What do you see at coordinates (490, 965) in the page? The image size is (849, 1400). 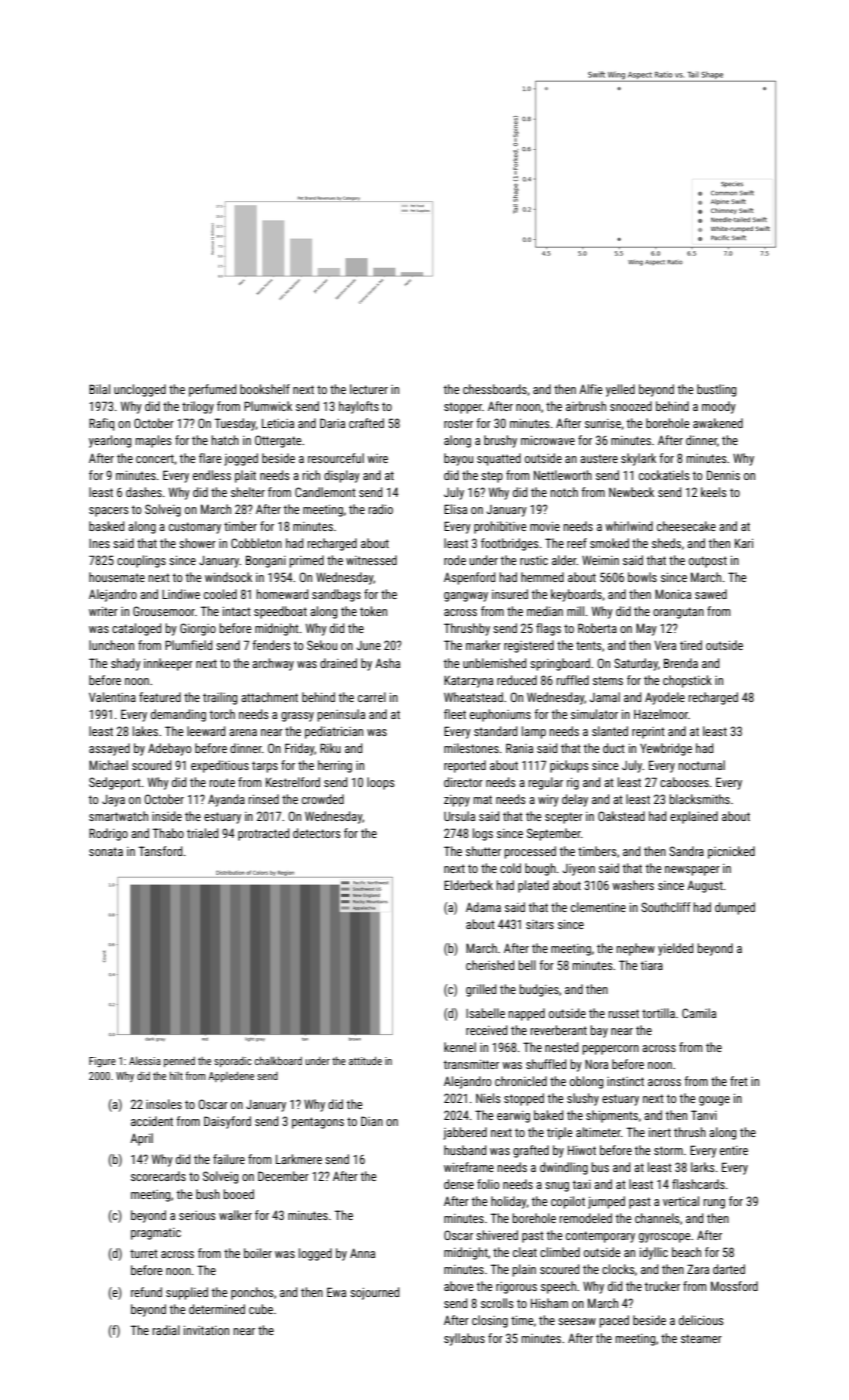 I see `cherished` at bounding box center [490, 965].
